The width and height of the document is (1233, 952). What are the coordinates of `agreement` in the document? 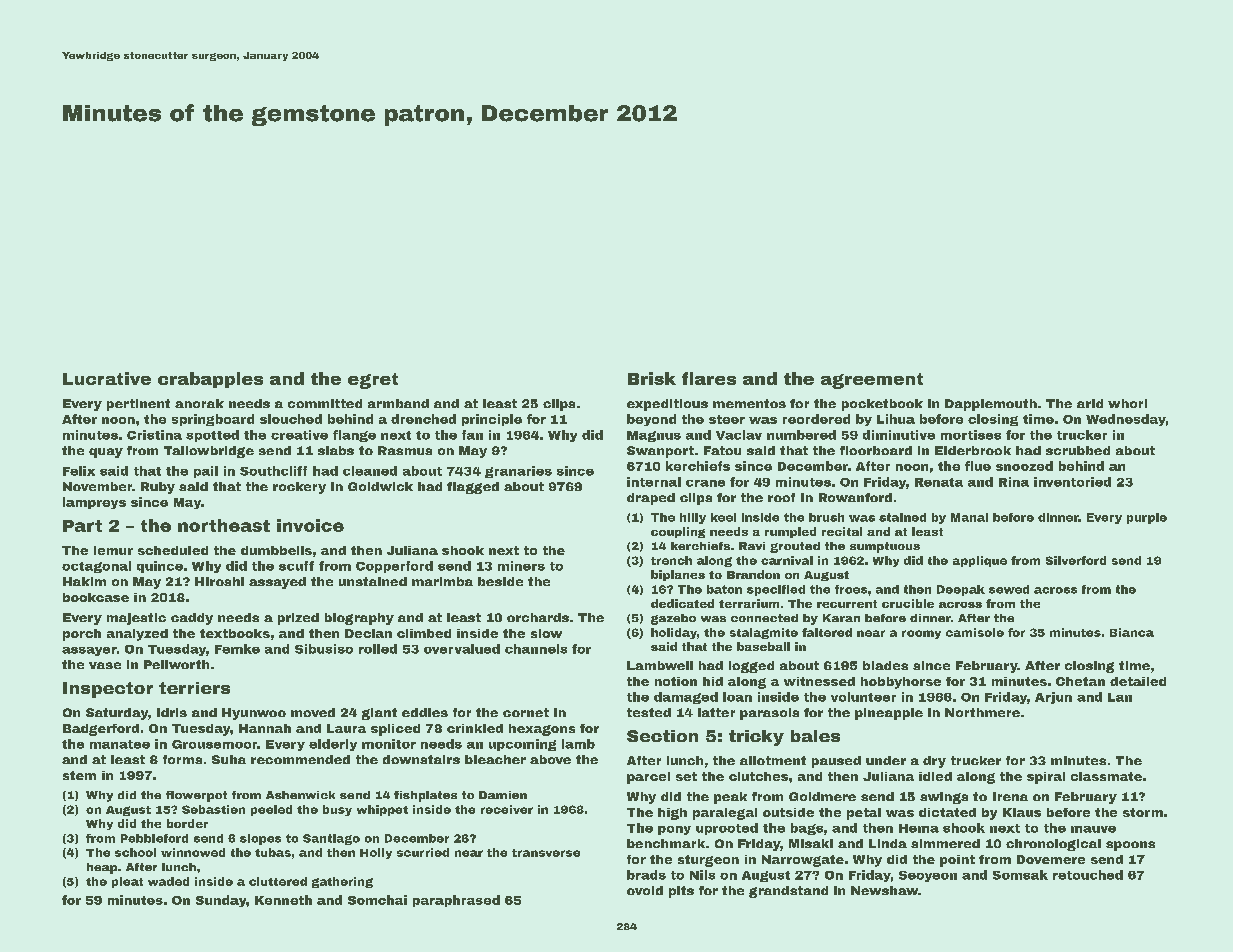 It's located at (872, 381).
